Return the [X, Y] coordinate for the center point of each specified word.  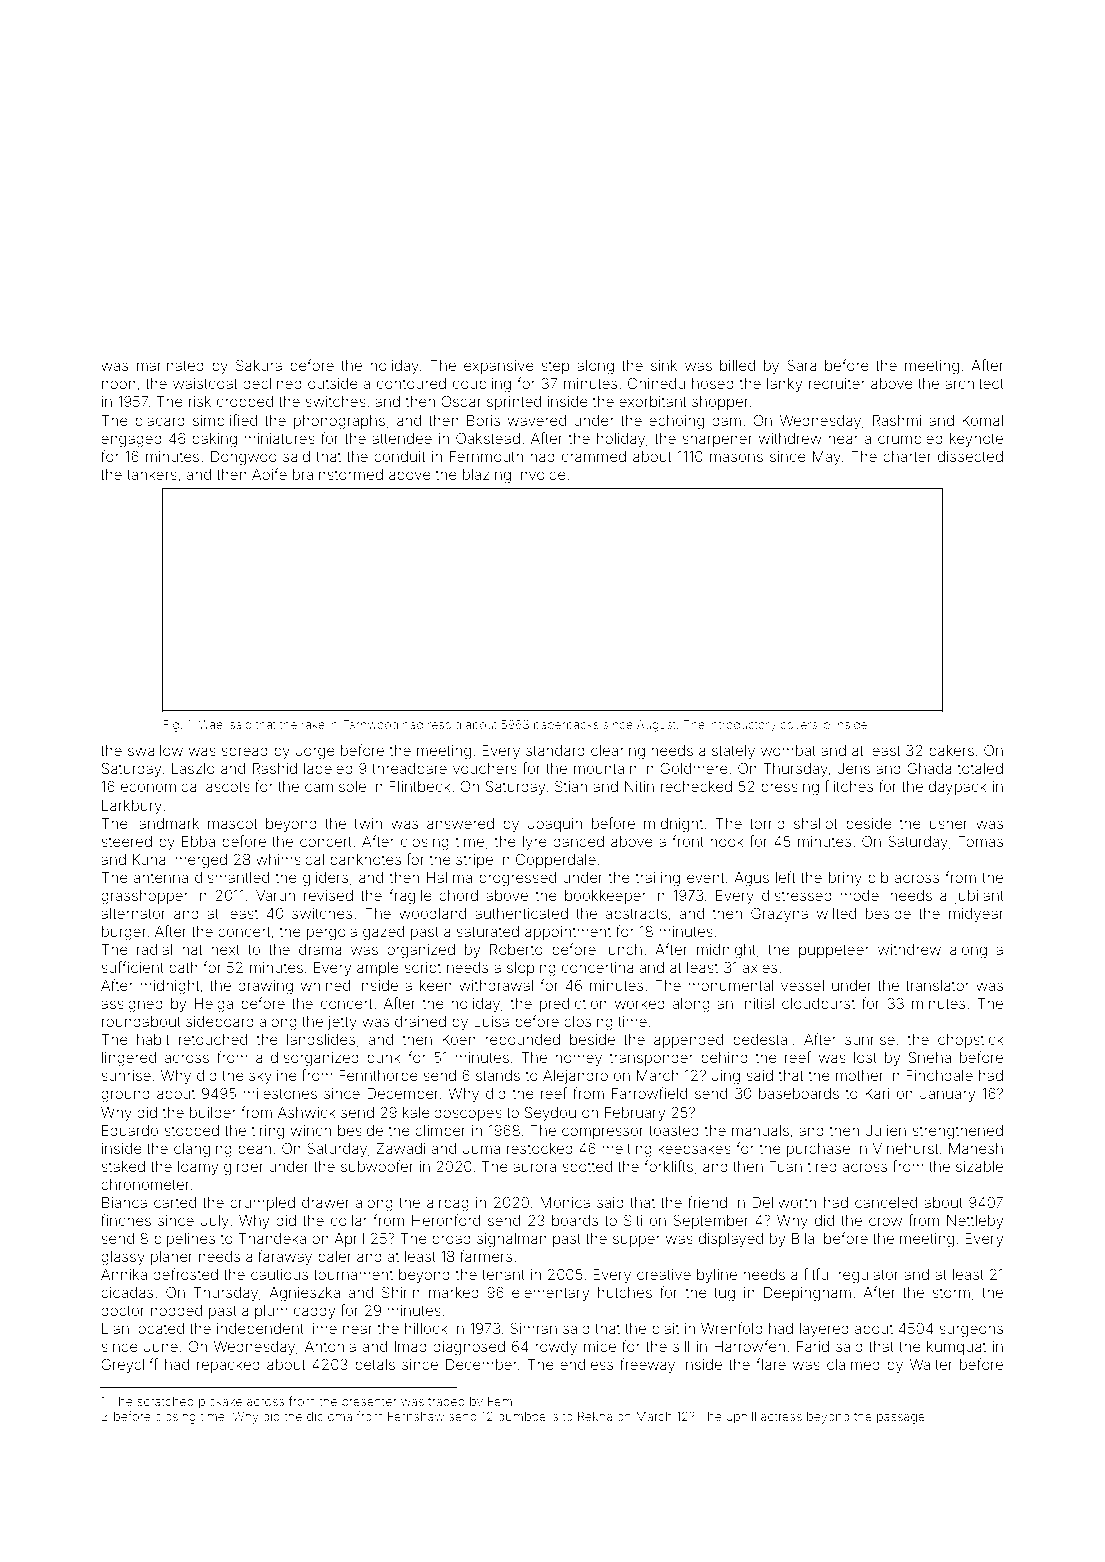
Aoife [269, 474]
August [656, 726]
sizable [979, 1166]
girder [244, 1168]
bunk [384, 1057]
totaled [980, 768]
